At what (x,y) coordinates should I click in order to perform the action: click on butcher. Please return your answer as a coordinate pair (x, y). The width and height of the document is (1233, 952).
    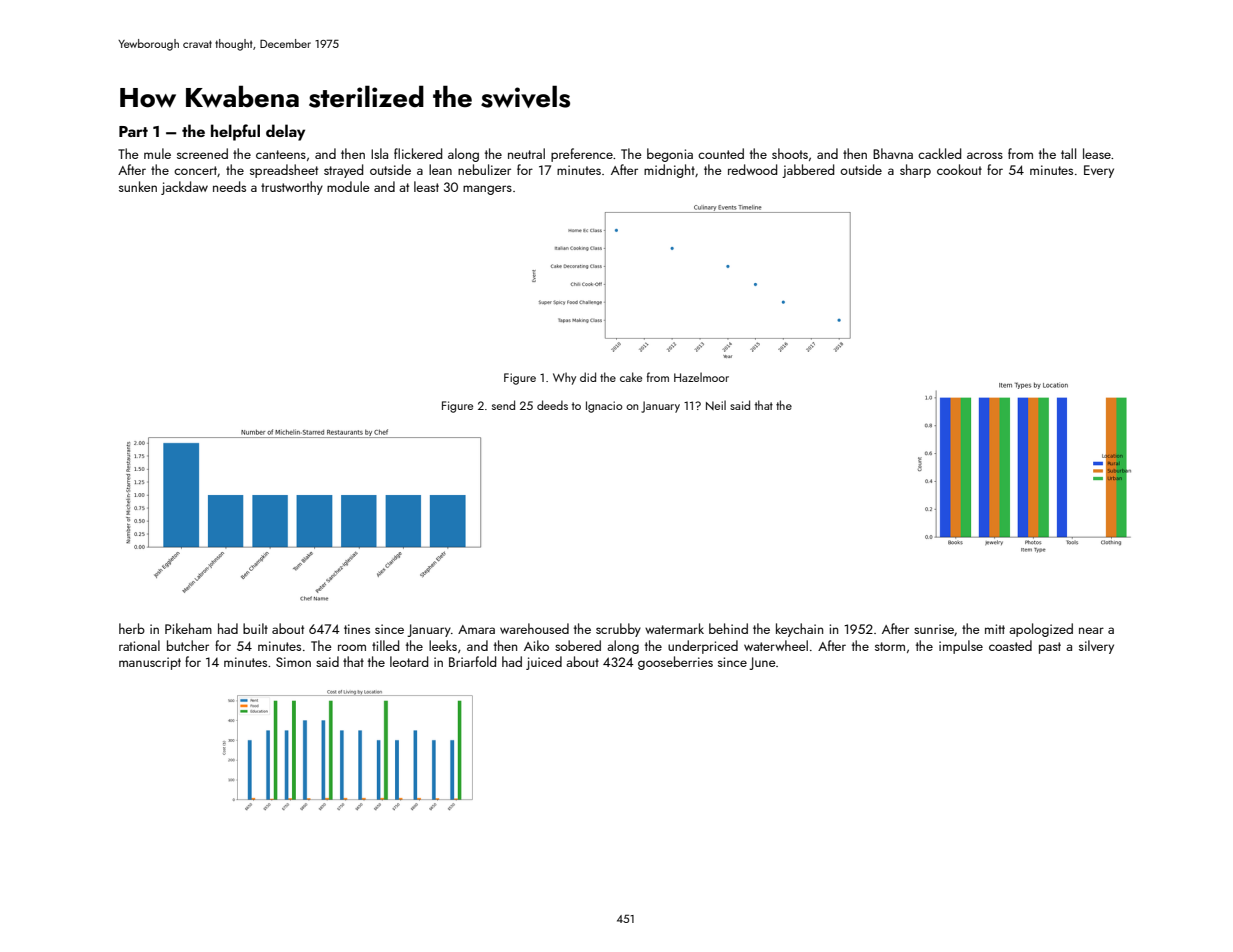
    Looking at the image, I should click on (188, 645).
